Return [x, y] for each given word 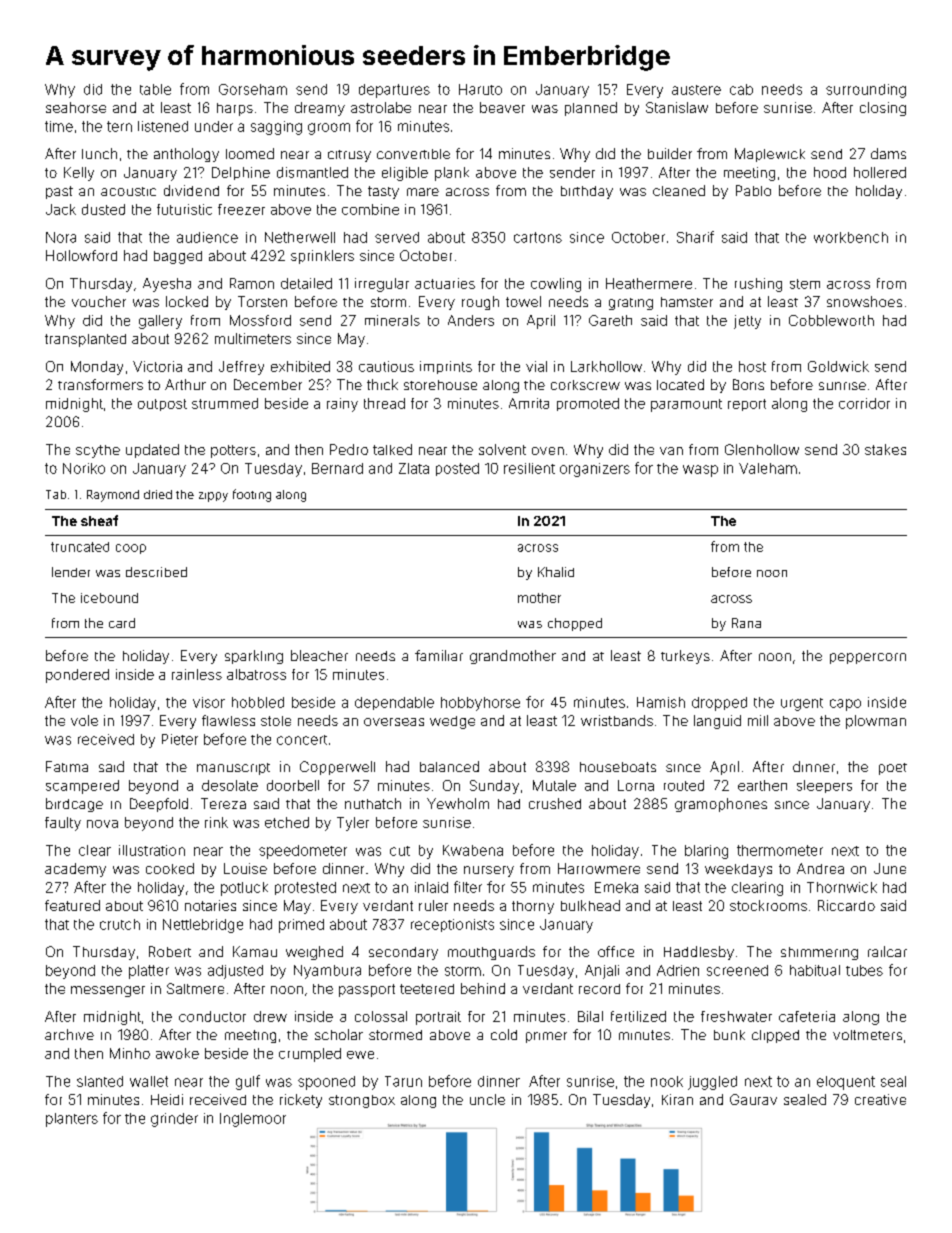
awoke [177, 1053]
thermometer [780, 850]
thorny [533, 907]
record [599, 989]
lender [71, 572]
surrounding [866, 91]
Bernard [337, 468]
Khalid [556, 572]
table [155, 89]
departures [394, 91]
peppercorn [868, 658]
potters [233, 451]
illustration [152, 850]
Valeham [768, 468]
